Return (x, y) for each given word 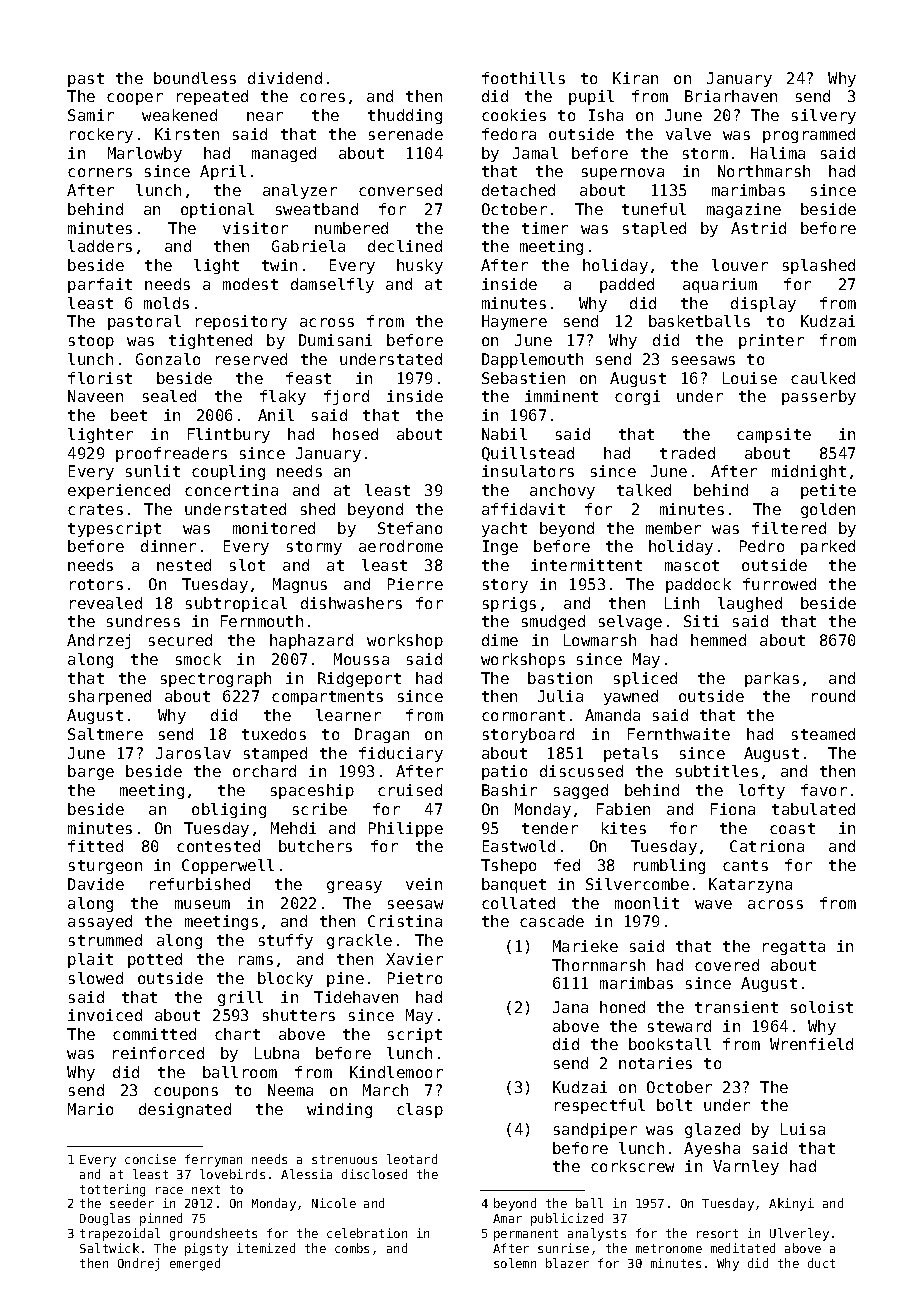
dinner (168, 546)
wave (713, 904)
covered (727, 965)
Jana (570, 1007)
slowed (96, 978)
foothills (523, 78)
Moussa (361, 659)
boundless (195, 78)
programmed (809, 135)
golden (828, 510)
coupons (186, 1093)
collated (518, 903)
